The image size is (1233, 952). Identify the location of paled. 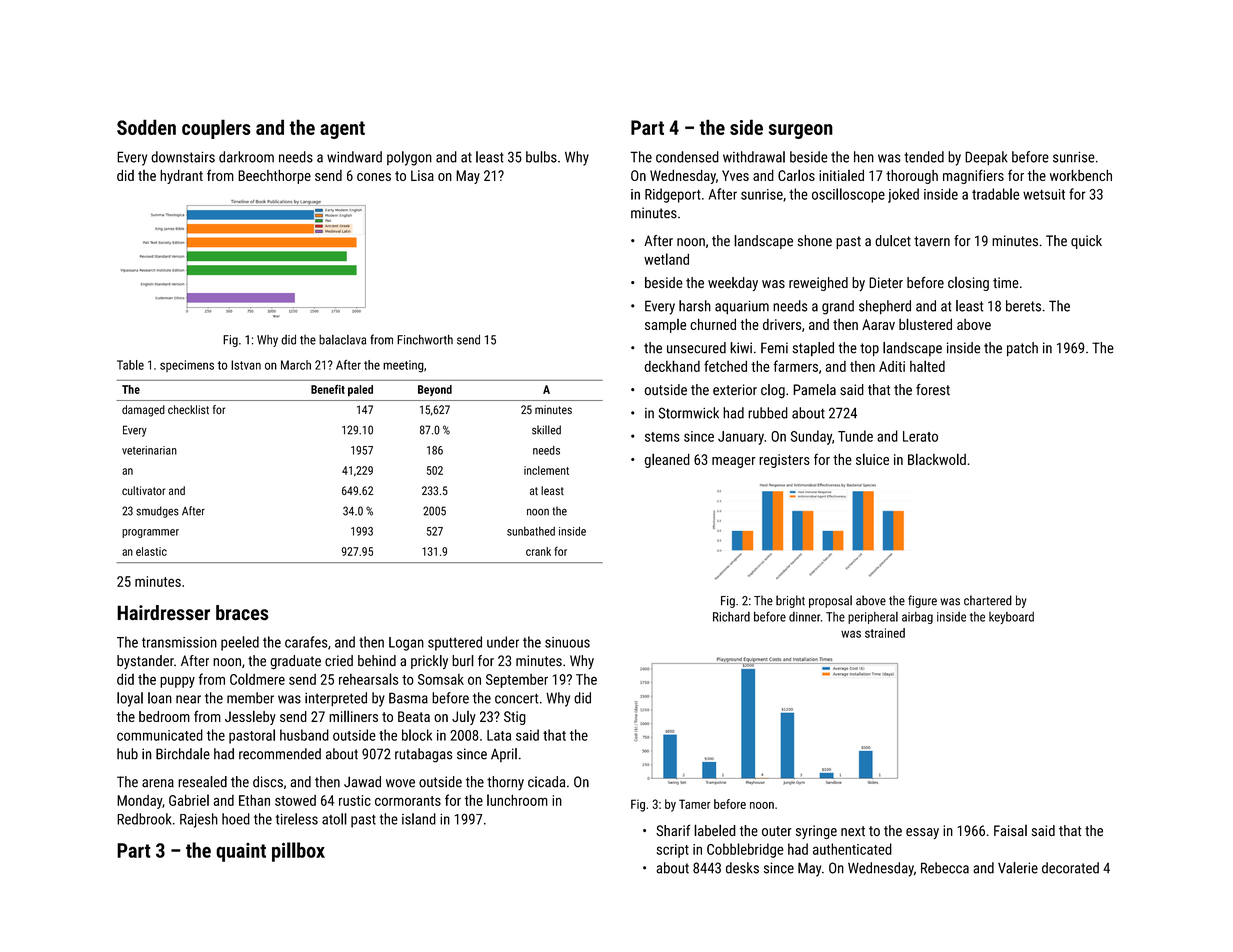
(360, 391).
